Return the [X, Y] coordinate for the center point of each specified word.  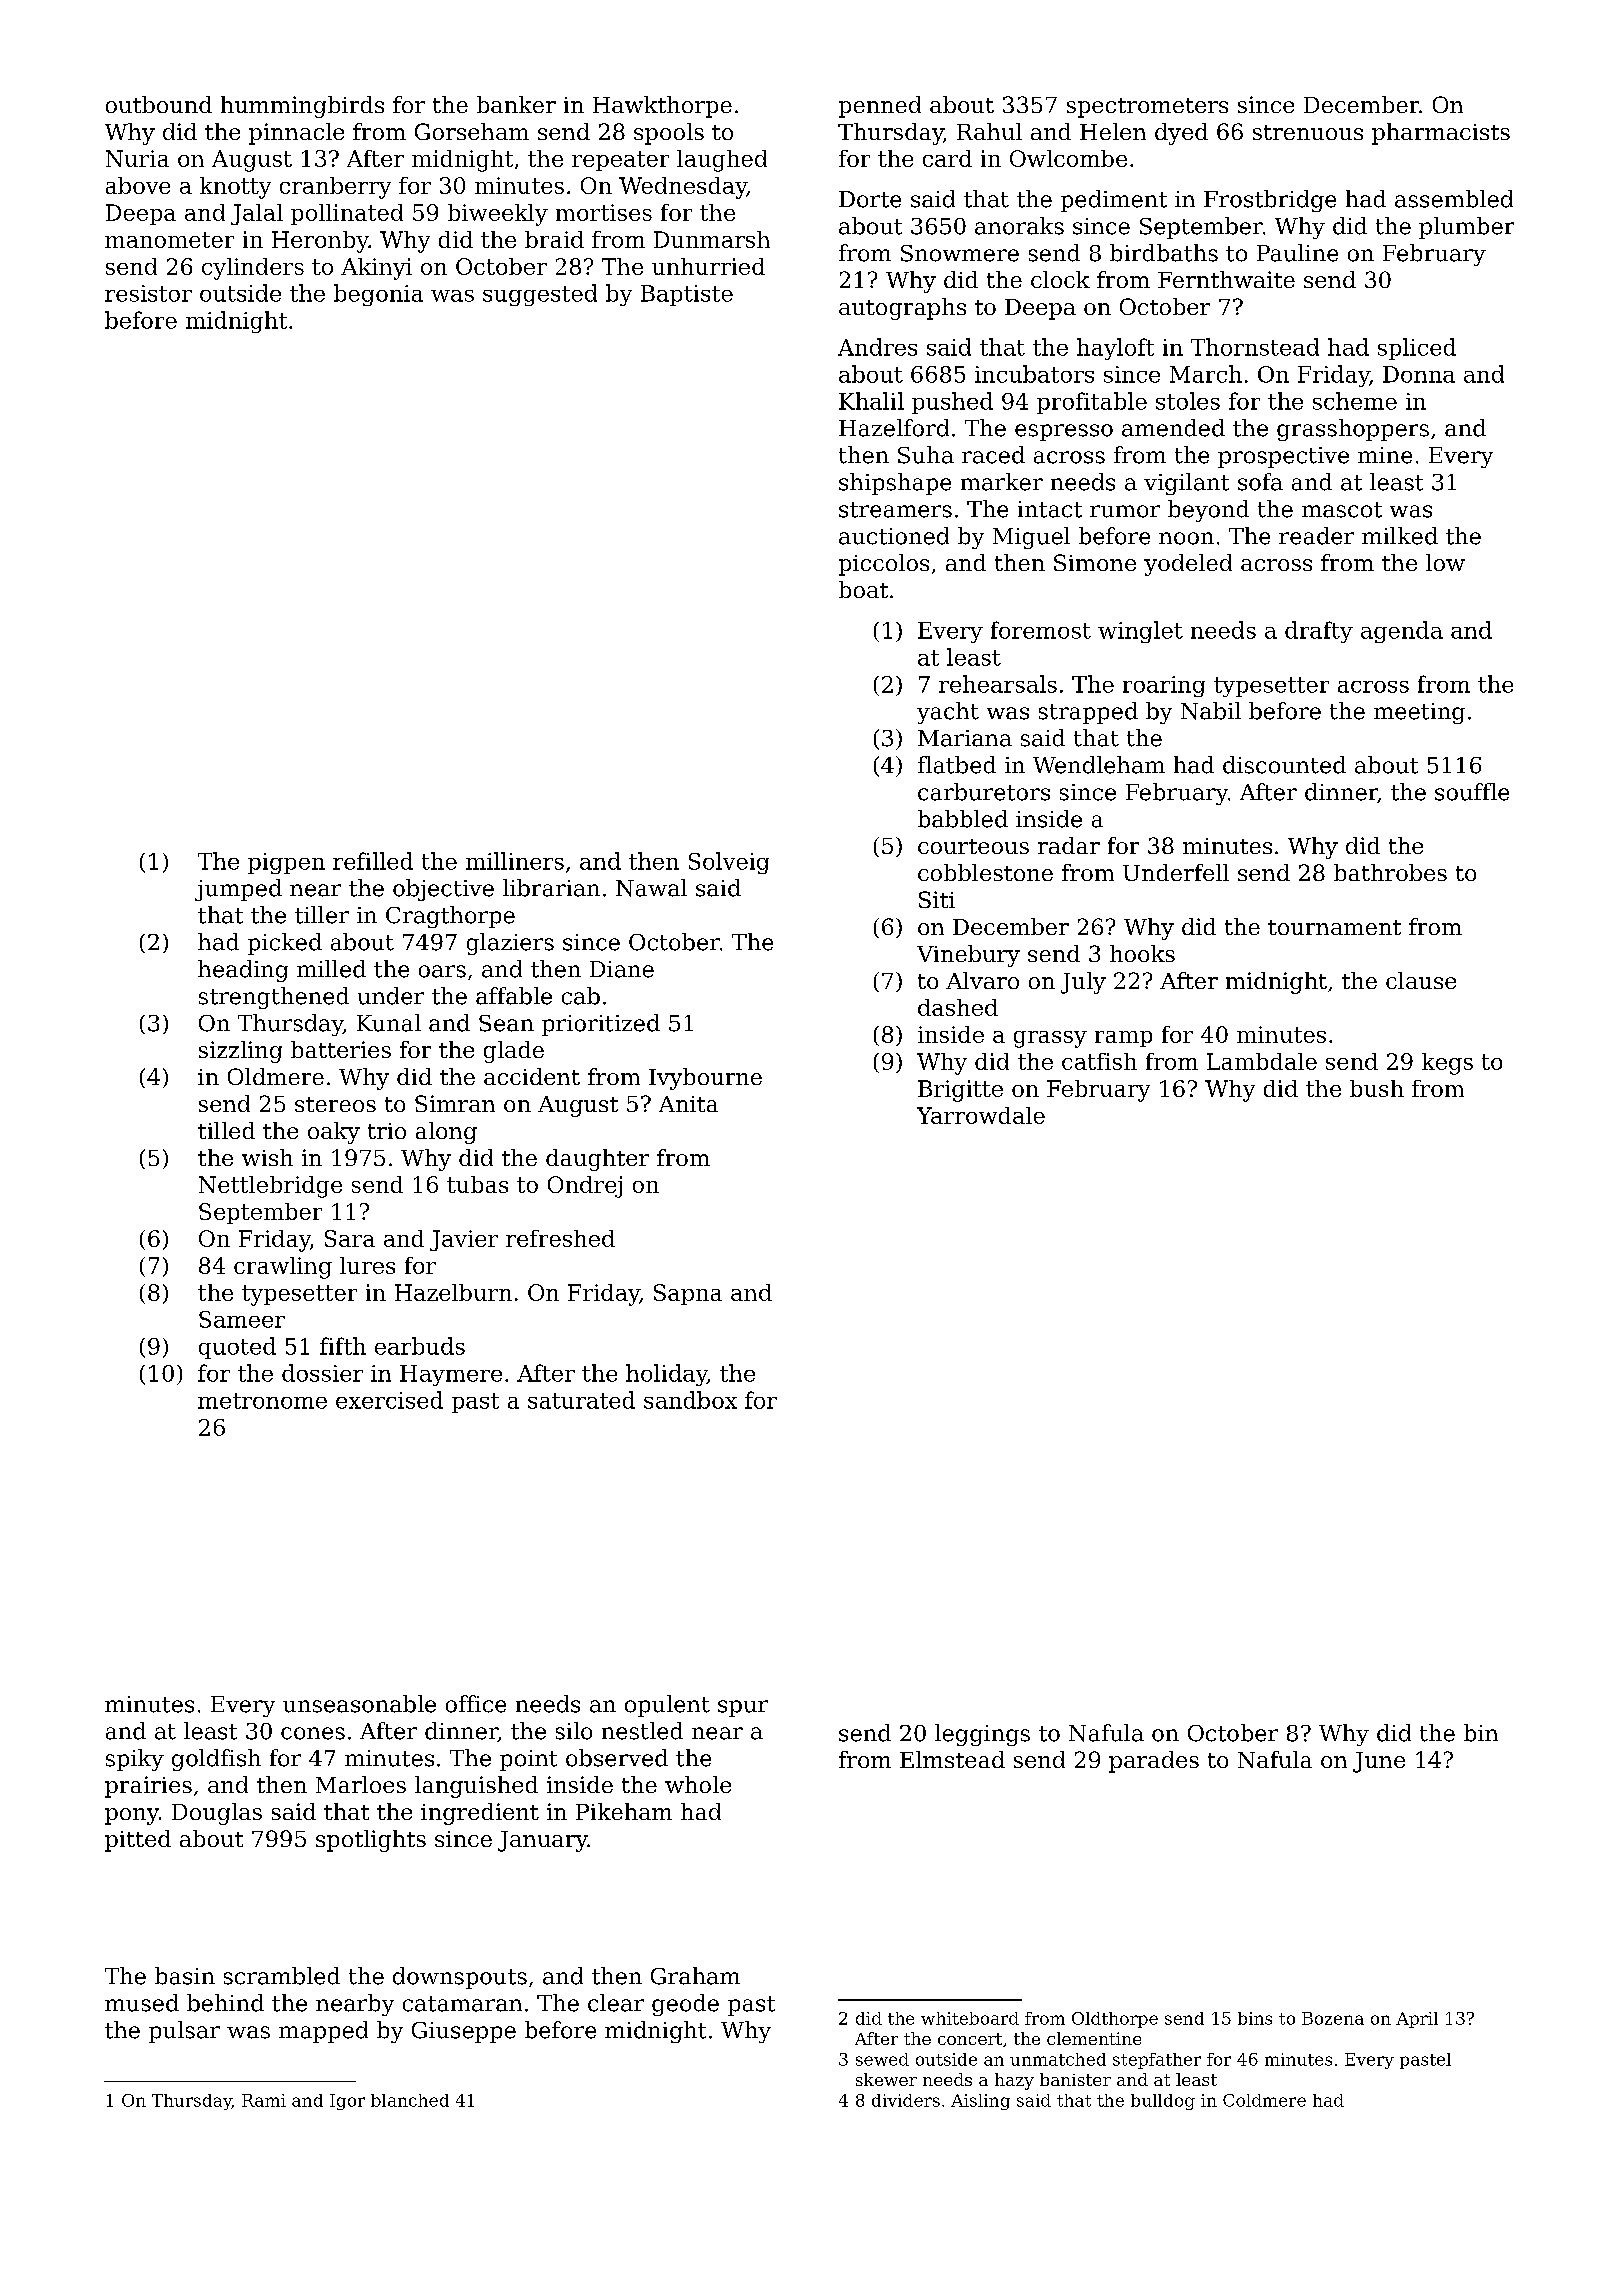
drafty [1319, 632]
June [1379, 1762]
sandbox [690, 1400]
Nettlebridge [270, 1187]
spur [743, 1708]
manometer [169, 240]
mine [1385, 455]
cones [313, 1733]
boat [863, 589]
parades [1154, 1762]
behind [225, 2003]
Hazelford [894, 428]
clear [616, 2003]
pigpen [286, 863]
